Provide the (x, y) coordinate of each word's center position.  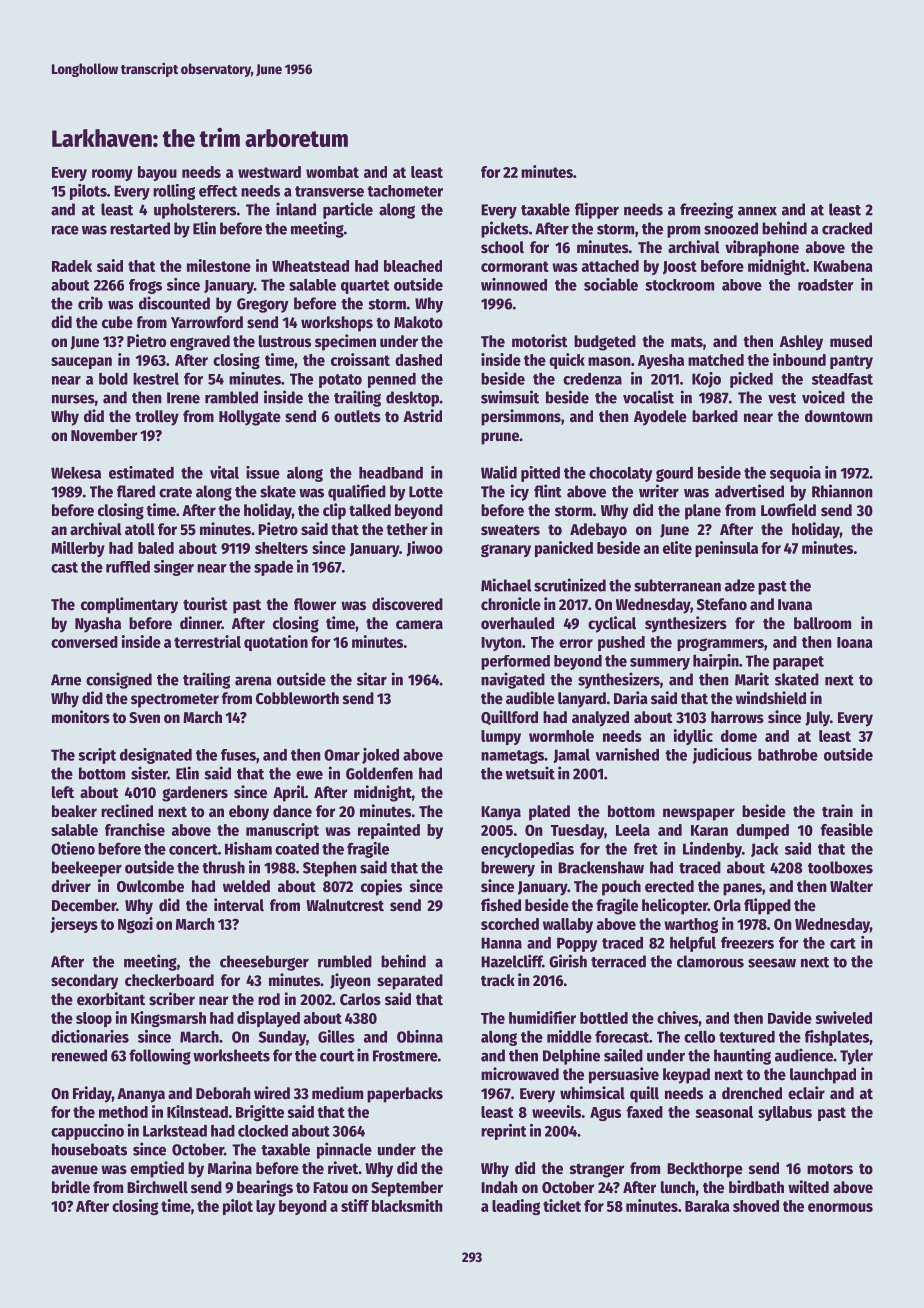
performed (515, 662)
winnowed (514, 284)
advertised (749, 491)
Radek (72, 266)
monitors (81, 717)
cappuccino (87, 1132)
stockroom (679, 285)
